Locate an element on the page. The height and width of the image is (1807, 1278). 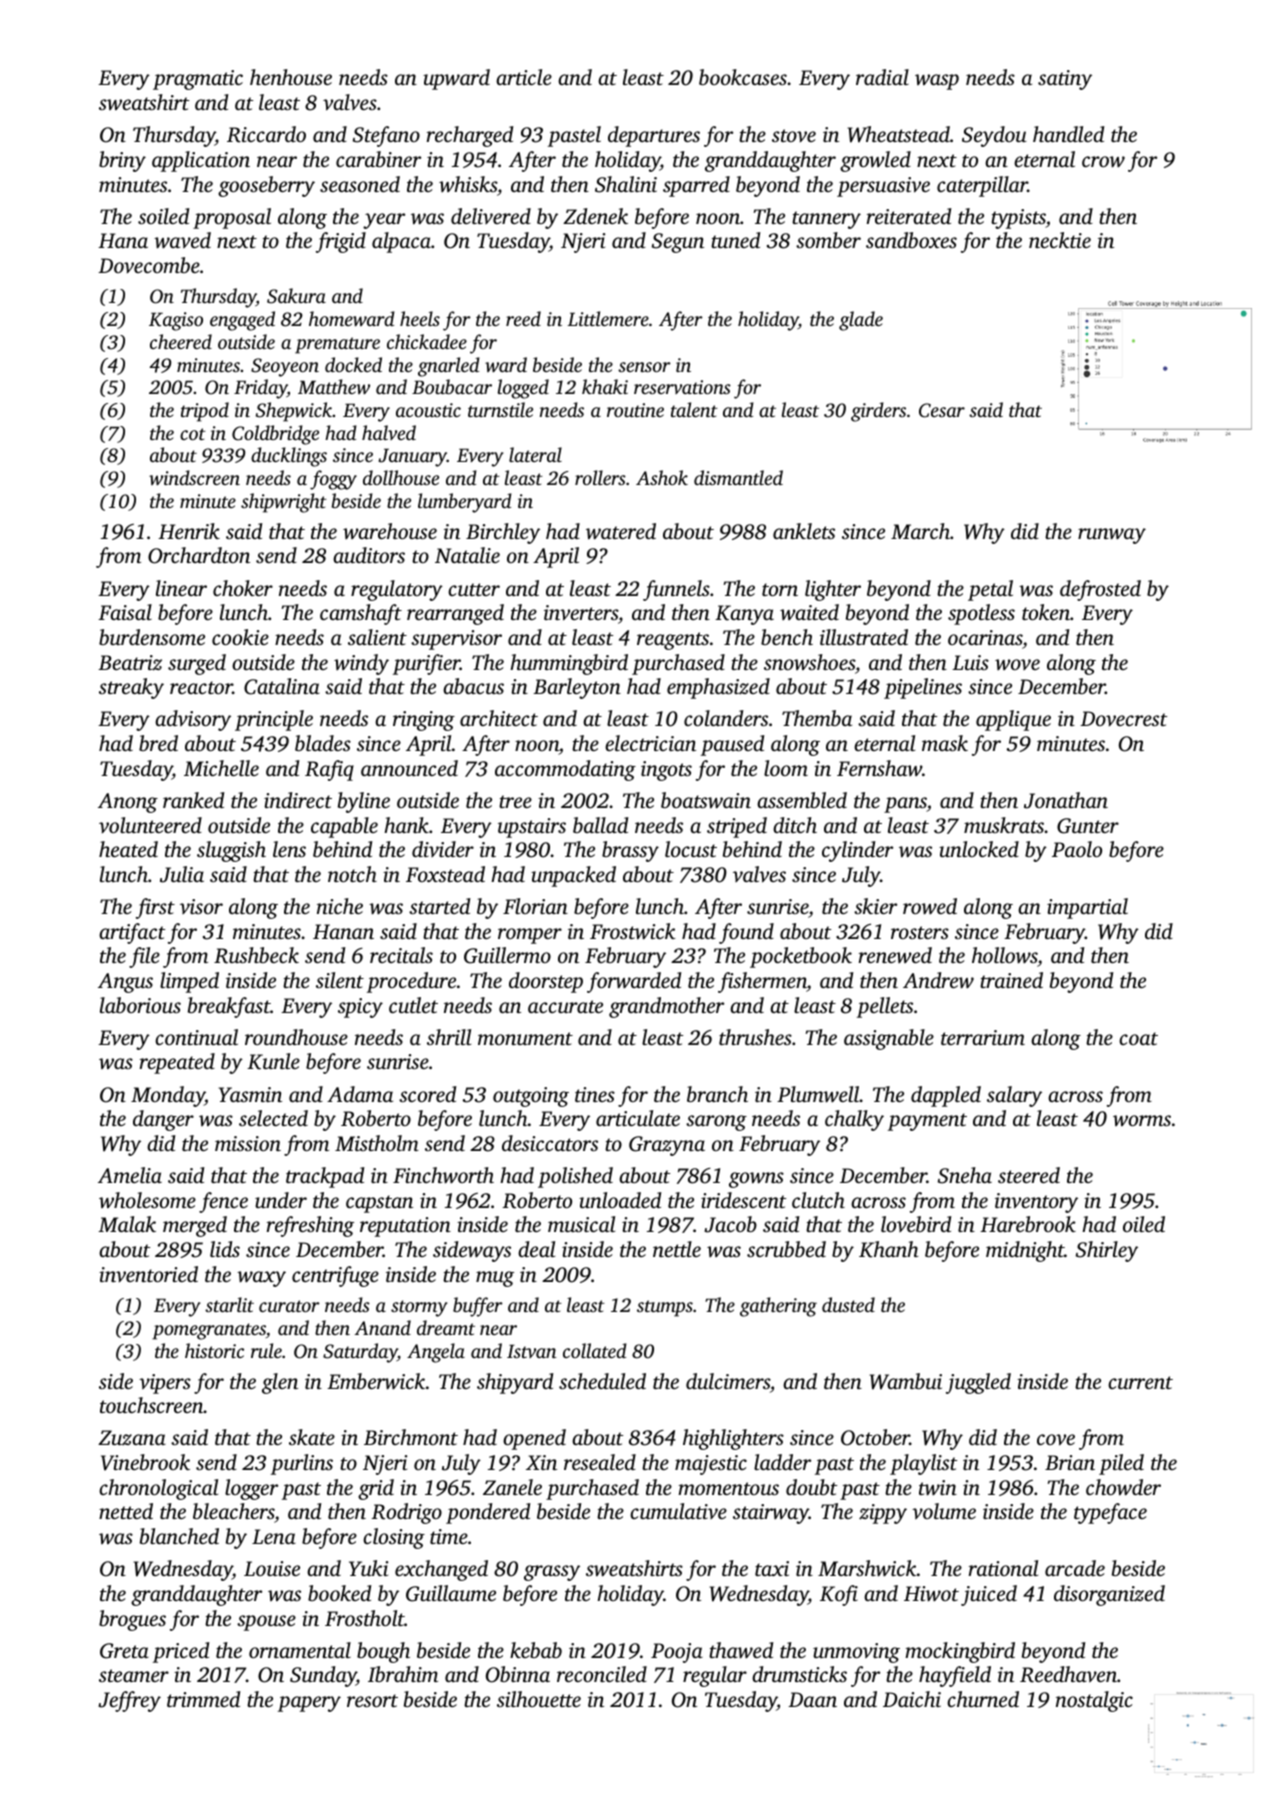
Dovecombe is located at coordinates (149, 265).
